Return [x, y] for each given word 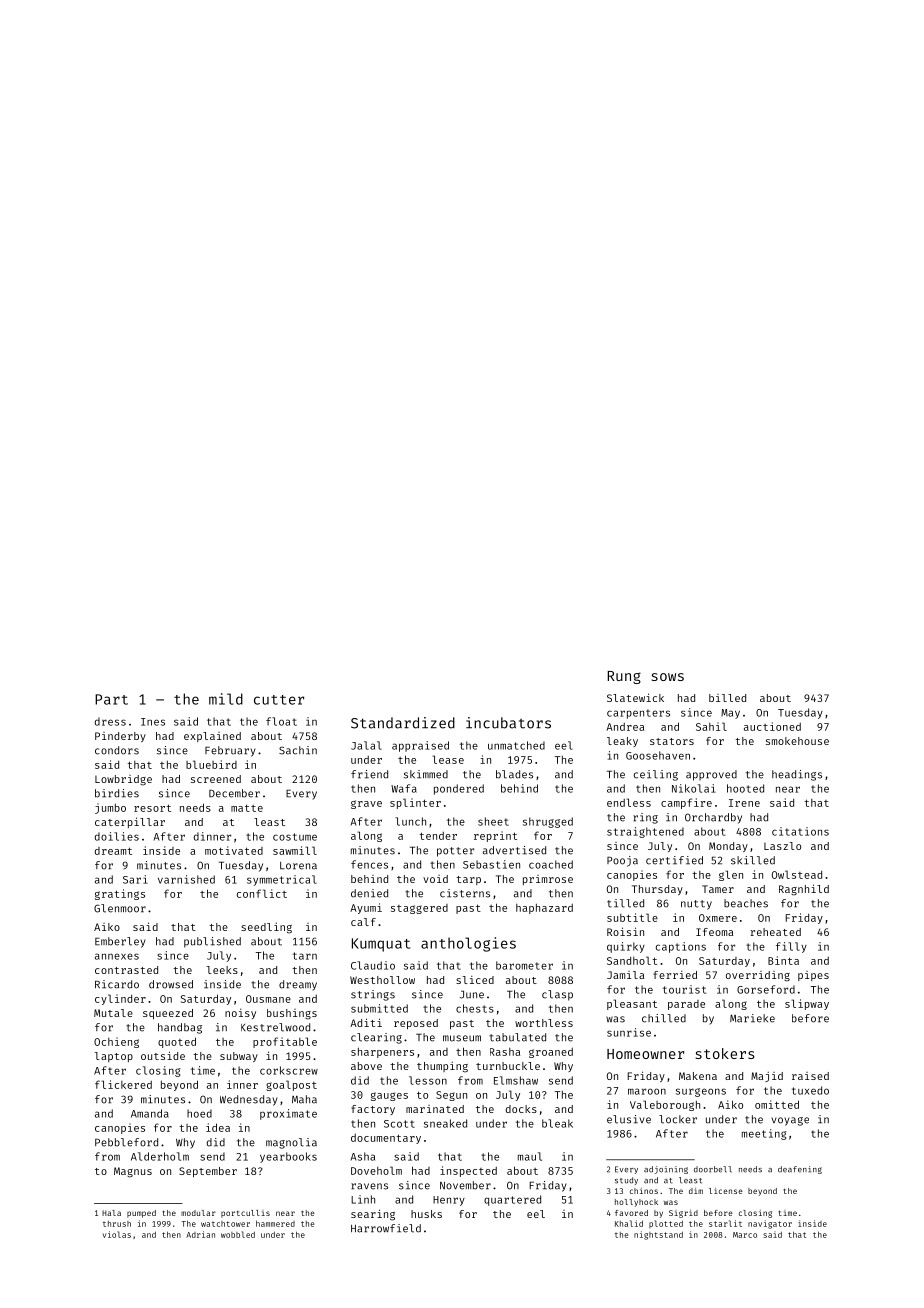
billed [727, 698]
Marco [745, 1235]
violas [117, 1234]
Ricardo [117, 984]
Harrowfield [386, 1228]
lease [448, 759]
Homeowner [645, 1054]
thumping [442, 1067]
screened [216, 779]
